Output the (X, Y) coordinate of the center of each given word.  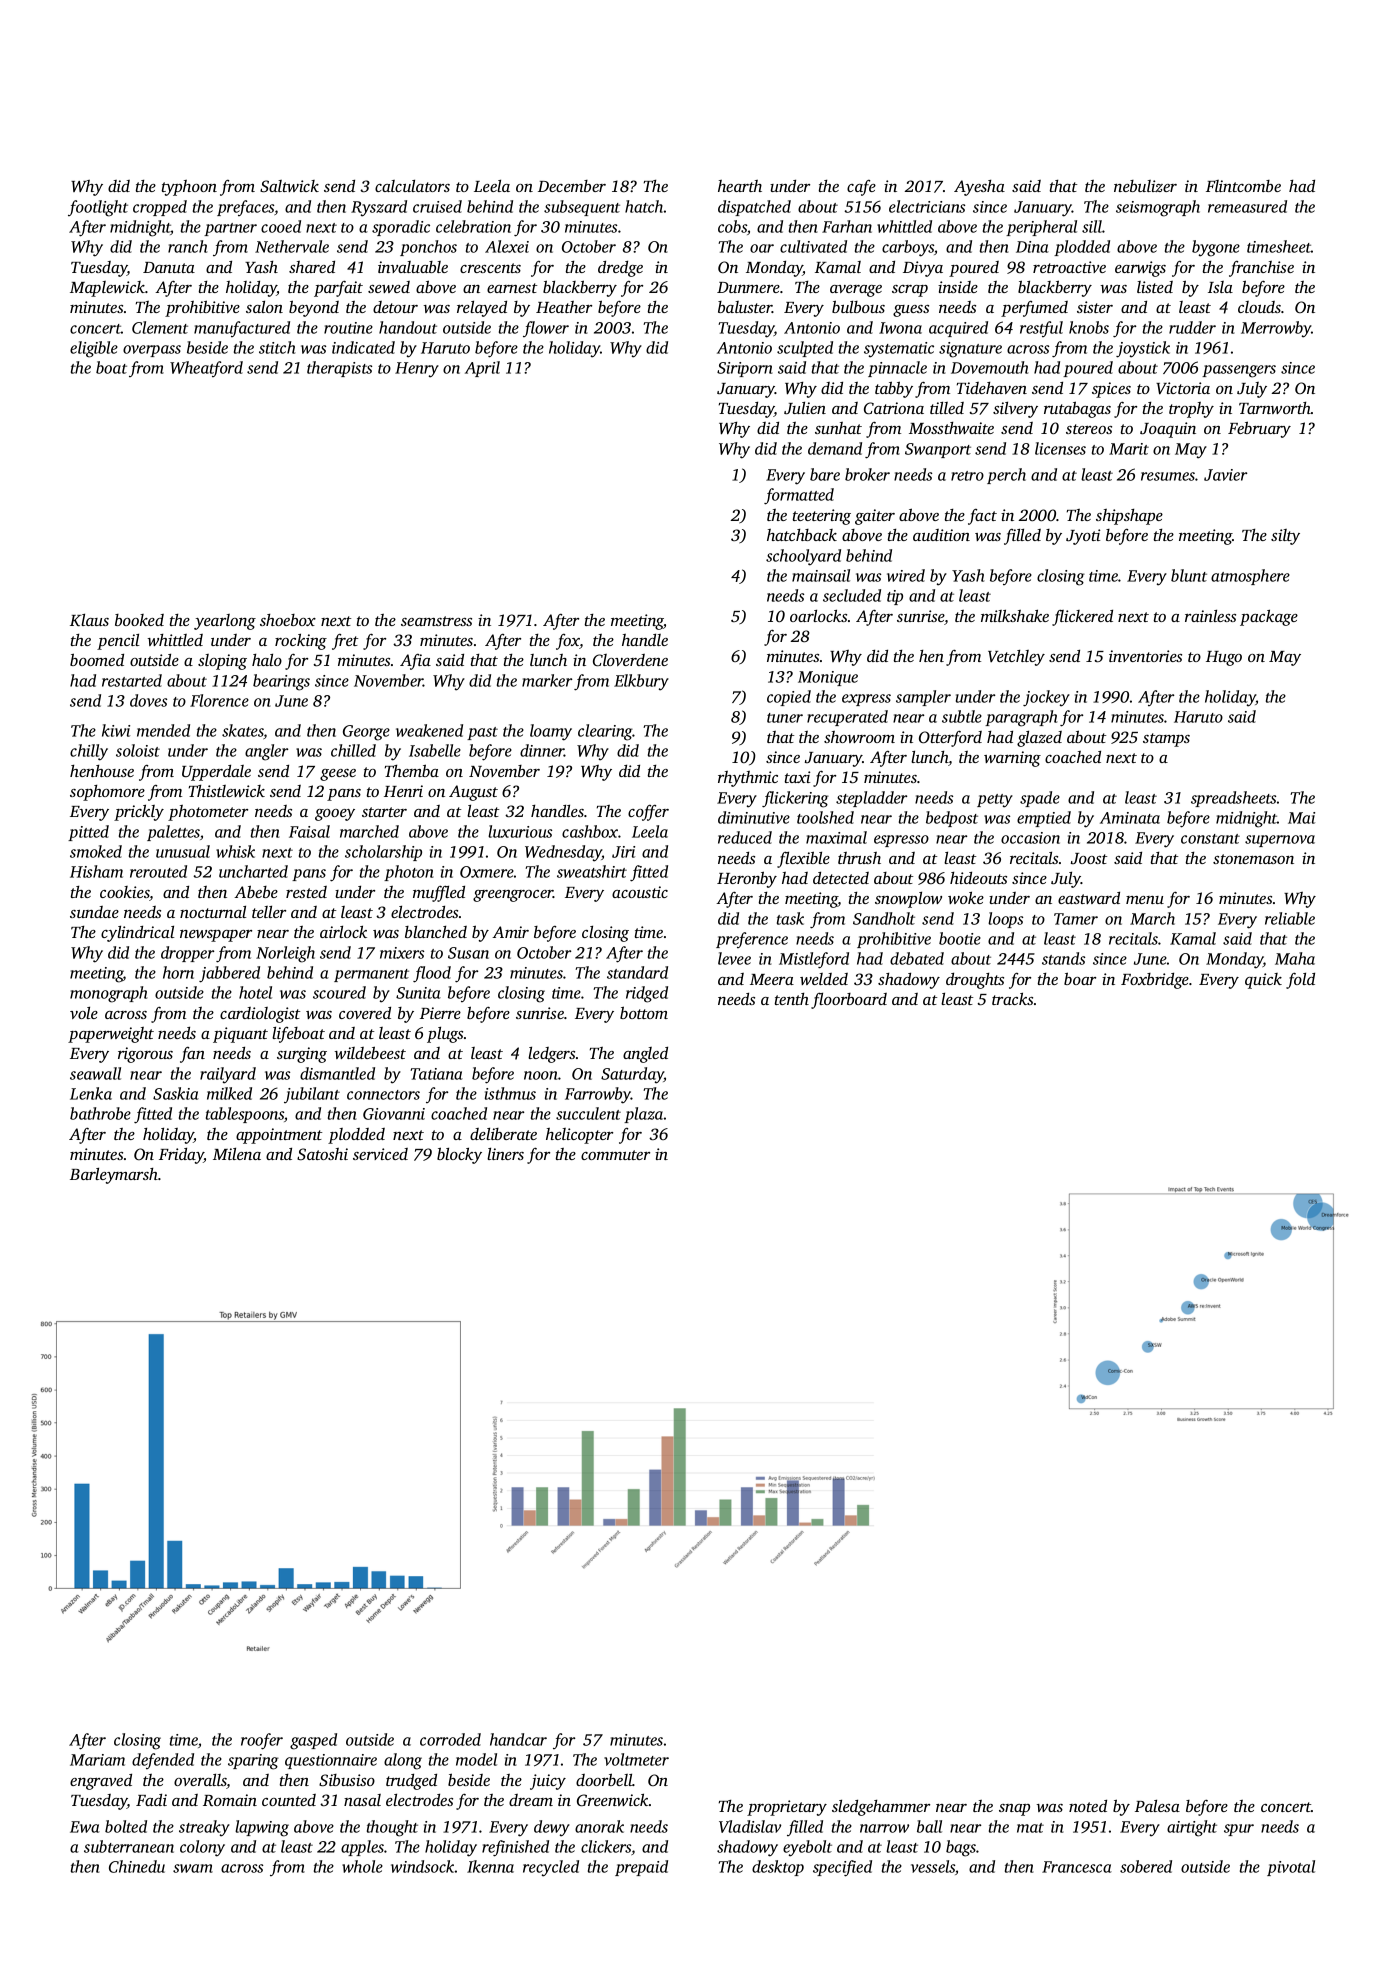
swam (193, 1868)
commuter (615, 1155)
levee (734, 958)
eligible (94, 349)
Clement (160, 327)
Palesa (1157, 1806)
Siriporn (744, 369)
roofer (262, 1741)
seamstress (436, 621)
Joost (1089, 858)
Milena (237, 1154)
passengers (1239, 371)
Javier (1225, 475)
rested (306, 892)
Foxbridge (1155, 981)
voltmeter (636, 1759)
